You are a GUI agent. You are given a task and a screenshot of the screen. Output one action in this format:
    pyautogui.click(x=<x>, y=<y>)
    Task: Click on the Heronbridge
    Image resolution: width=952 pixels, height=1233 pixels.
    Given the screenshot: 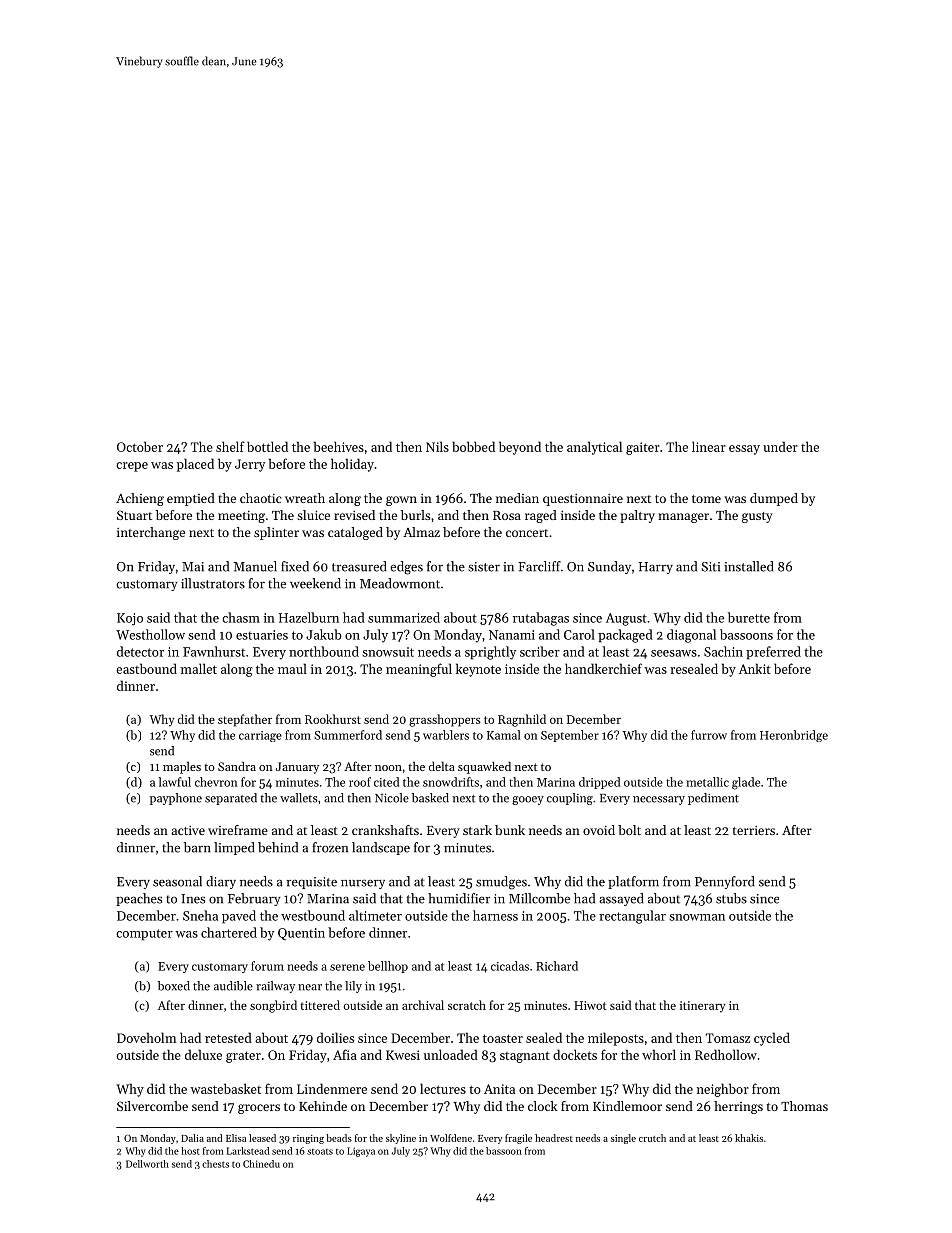 What is the action you would take?
    pyautogui.click(x=794, y=736)
